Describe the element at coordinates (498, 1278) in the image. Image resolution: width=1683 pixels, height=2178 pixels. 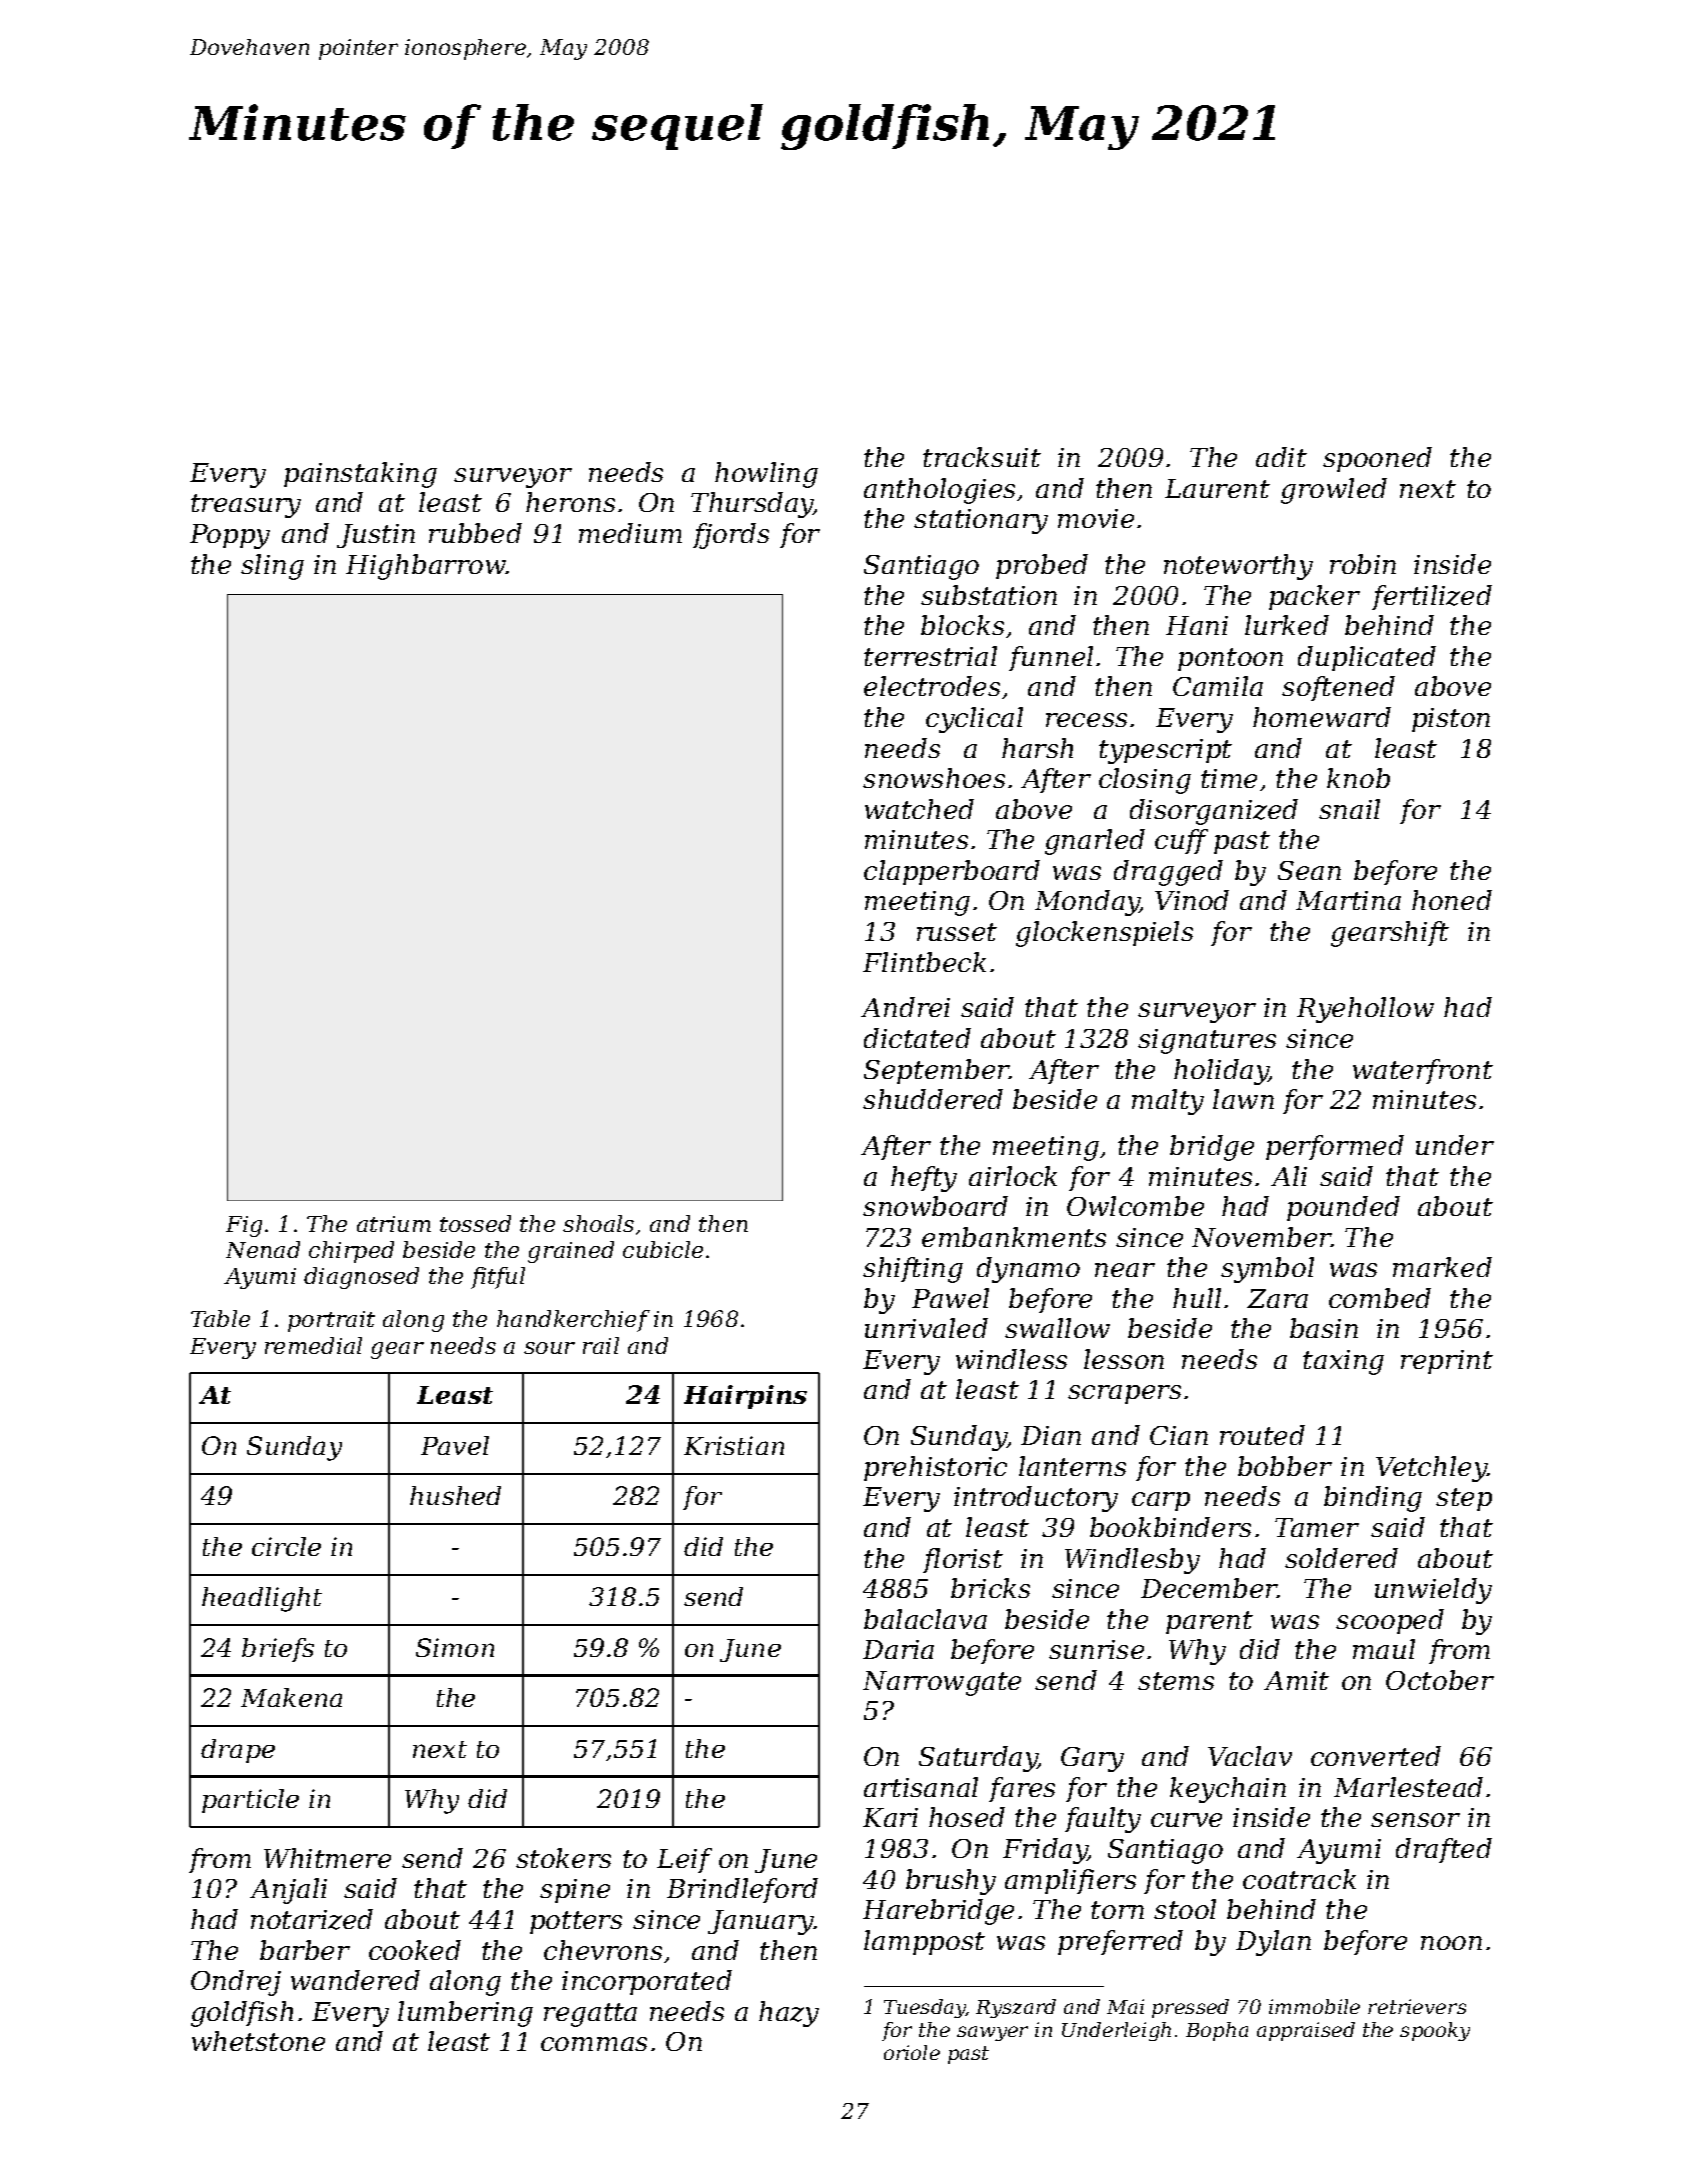
I see `fitful` at that location.
